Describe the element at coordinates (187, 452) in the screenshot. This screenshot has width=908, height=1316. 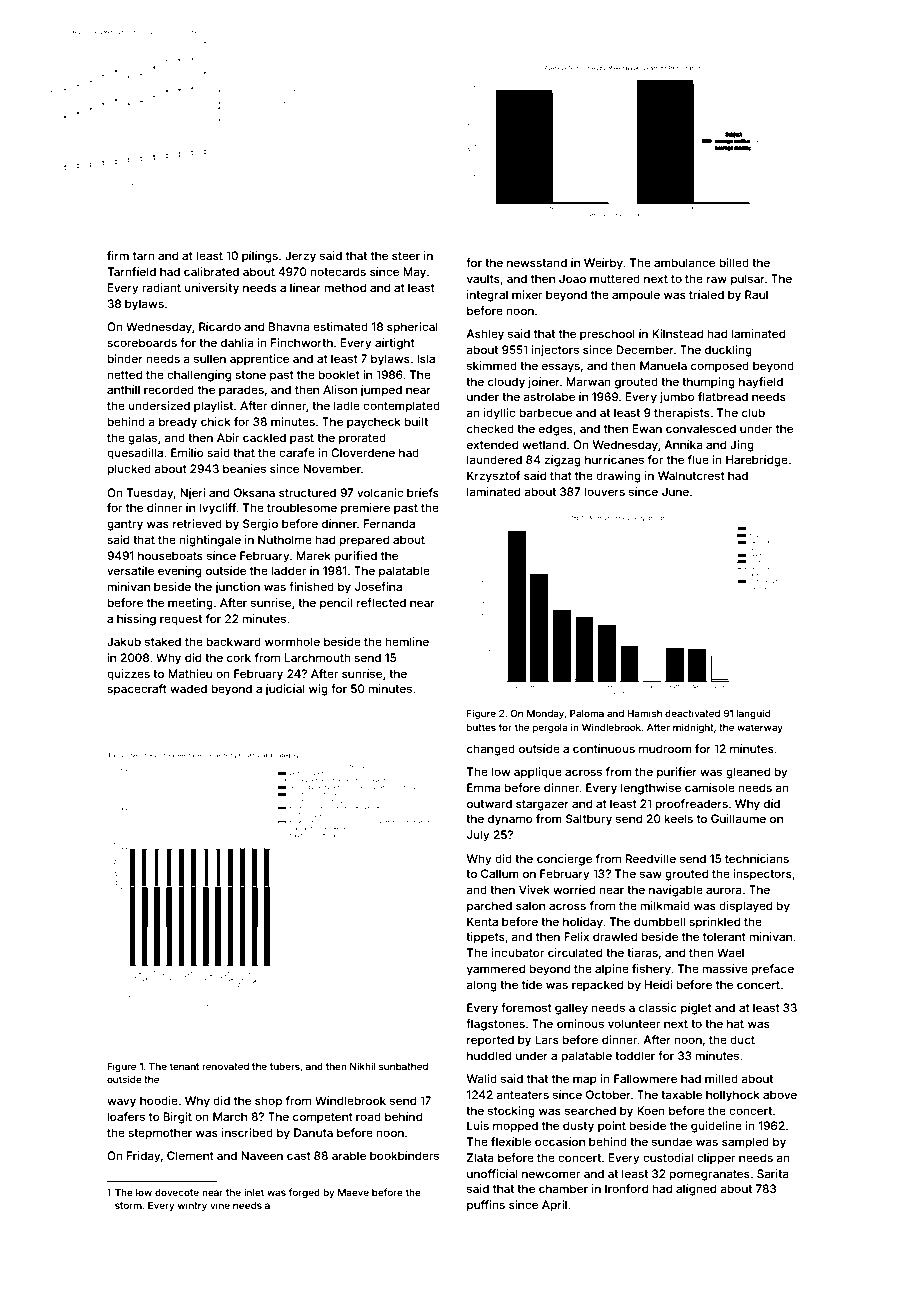
I see `Emilio` at that location.
